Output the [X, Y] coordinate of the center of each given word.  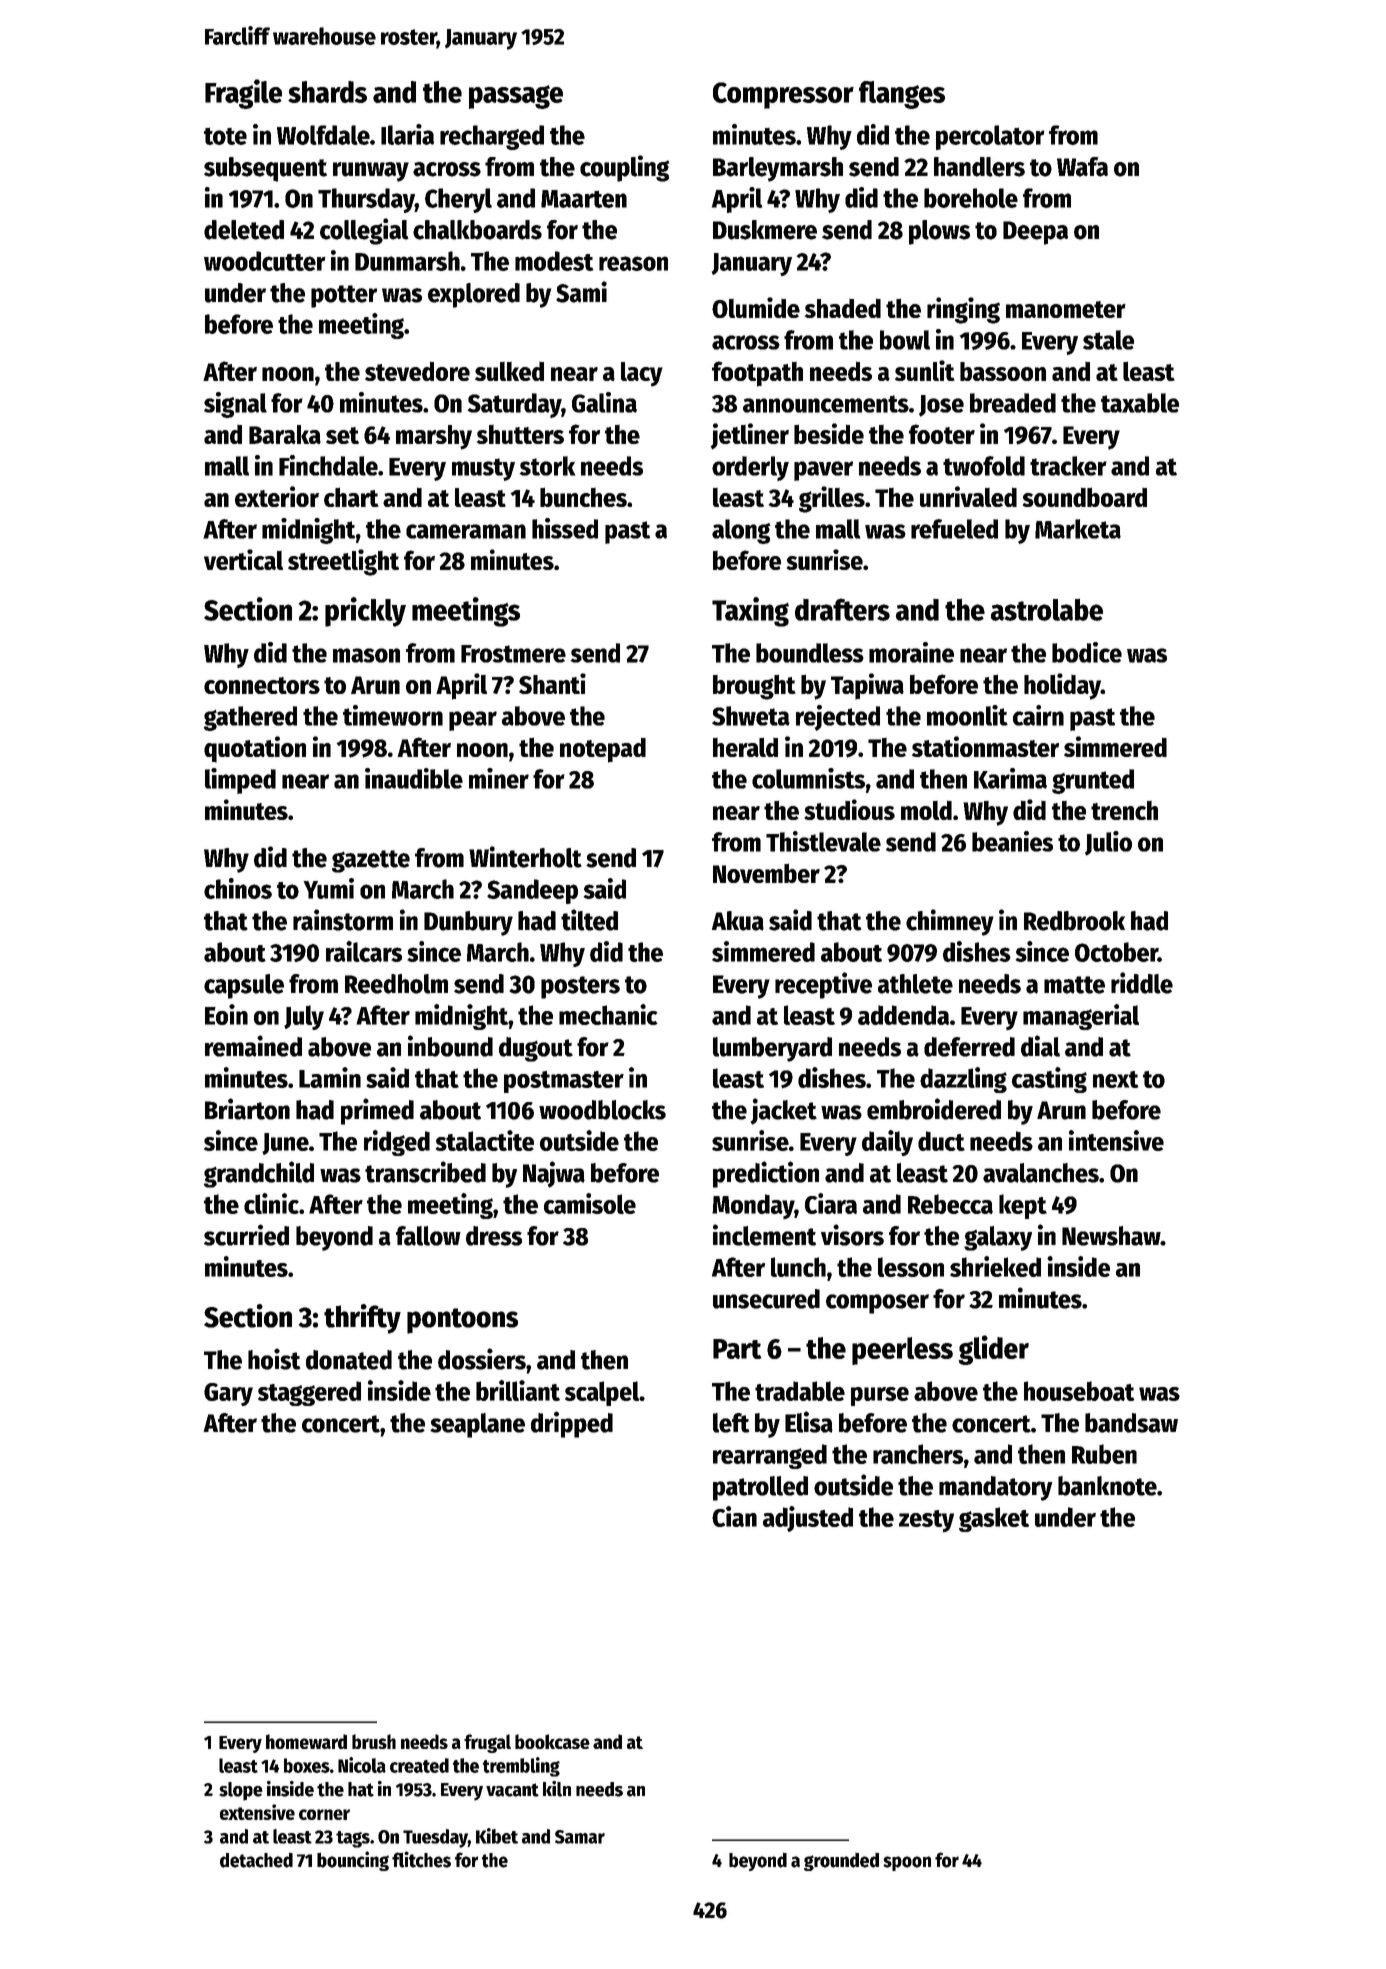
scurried [246, 1235]
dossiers [482, 1359]
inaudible [414, 778]
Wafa [1082, 167]
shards [327, 92]
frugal [487, 1743]
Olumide [756, 307]
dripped [572, 1424]
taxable [1140, 403]
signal [235, 405]
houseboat [1079, 1391]
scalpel [602, 1393]
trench [1124, 810]
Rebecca [950, 1204]
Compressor [783, 95]
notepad [603, 750]
